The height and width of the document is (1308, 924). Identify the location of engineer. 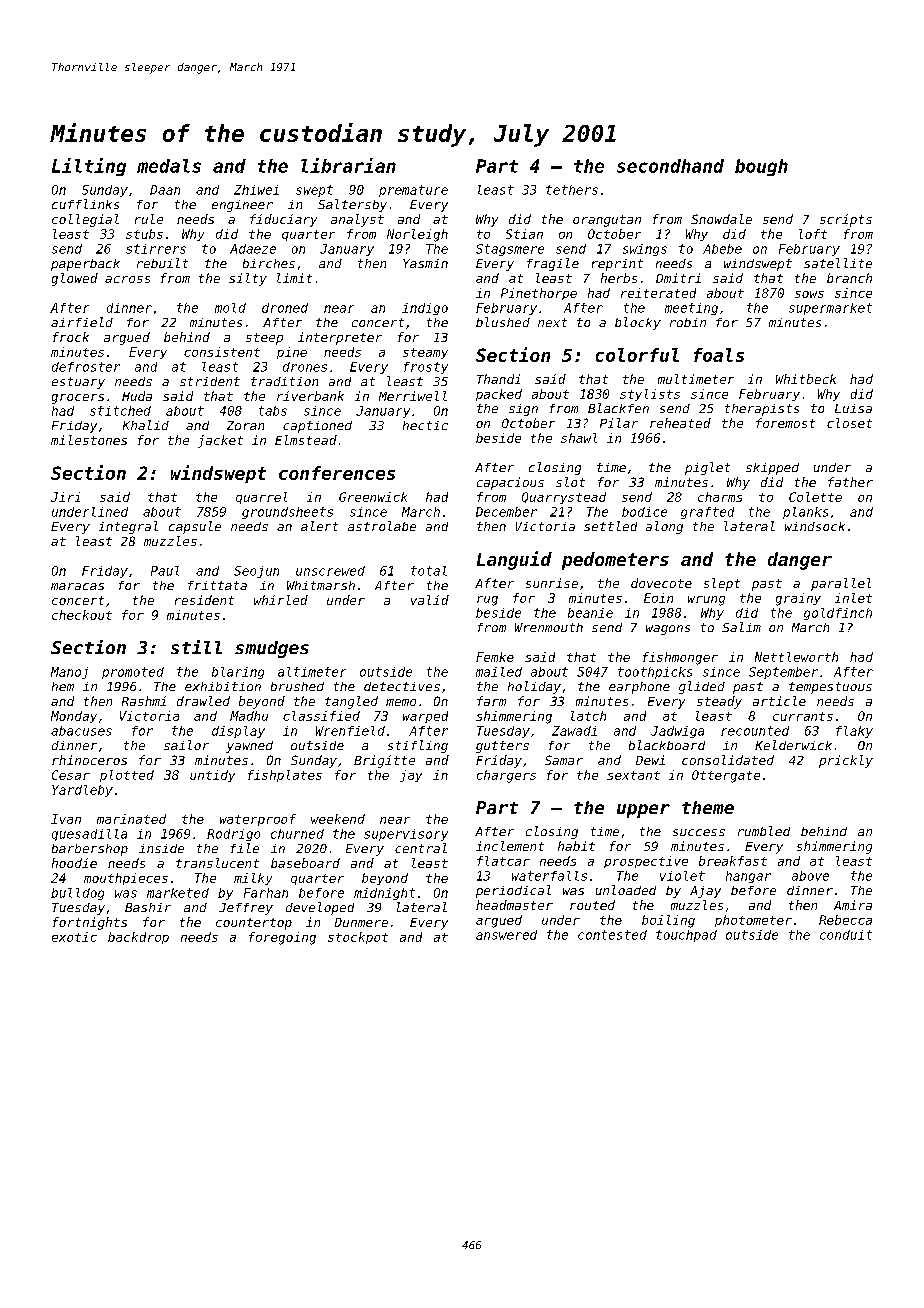
(242, 206).
